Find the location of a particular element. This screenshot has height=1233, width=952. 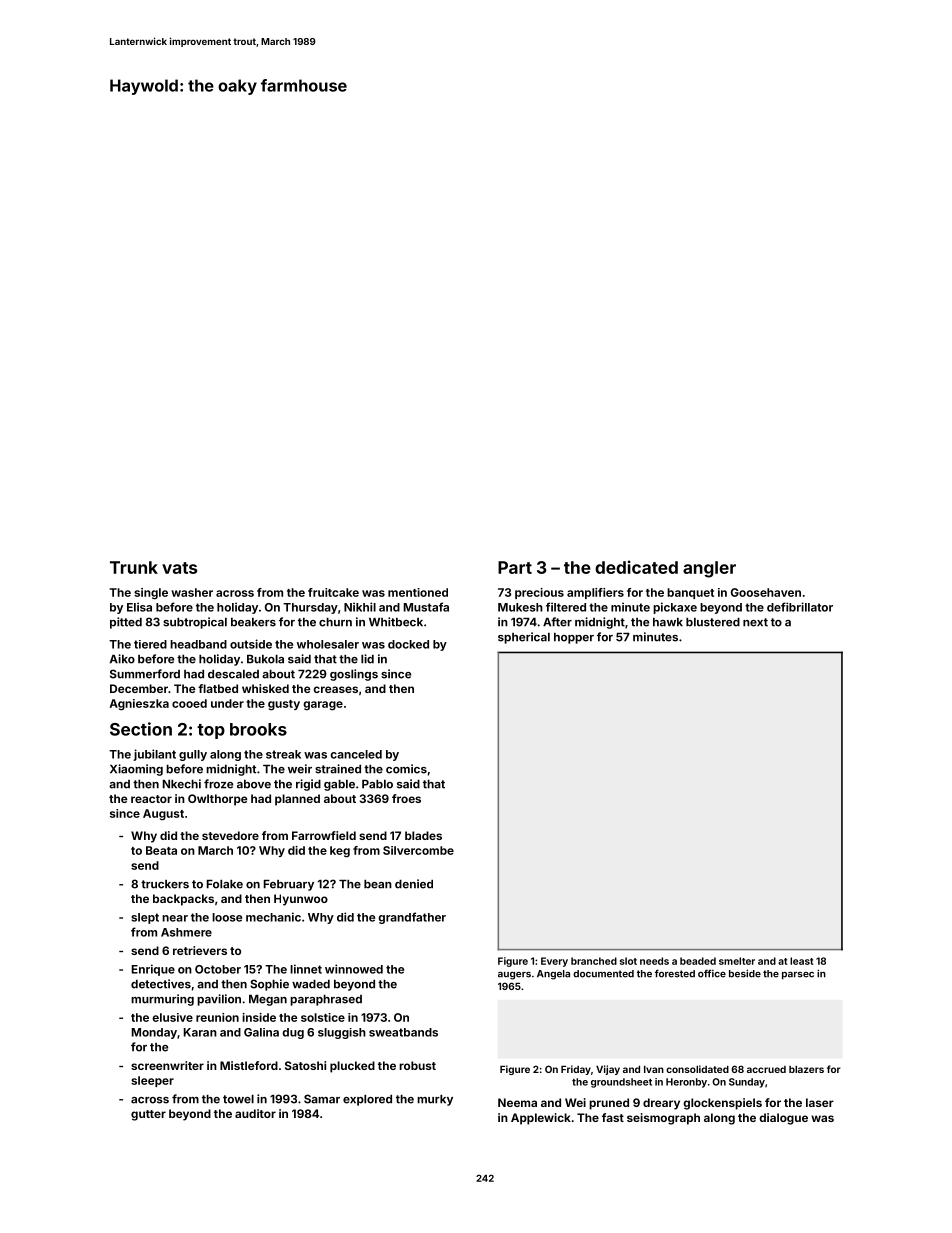

single is located at coordinates (151, 594).
